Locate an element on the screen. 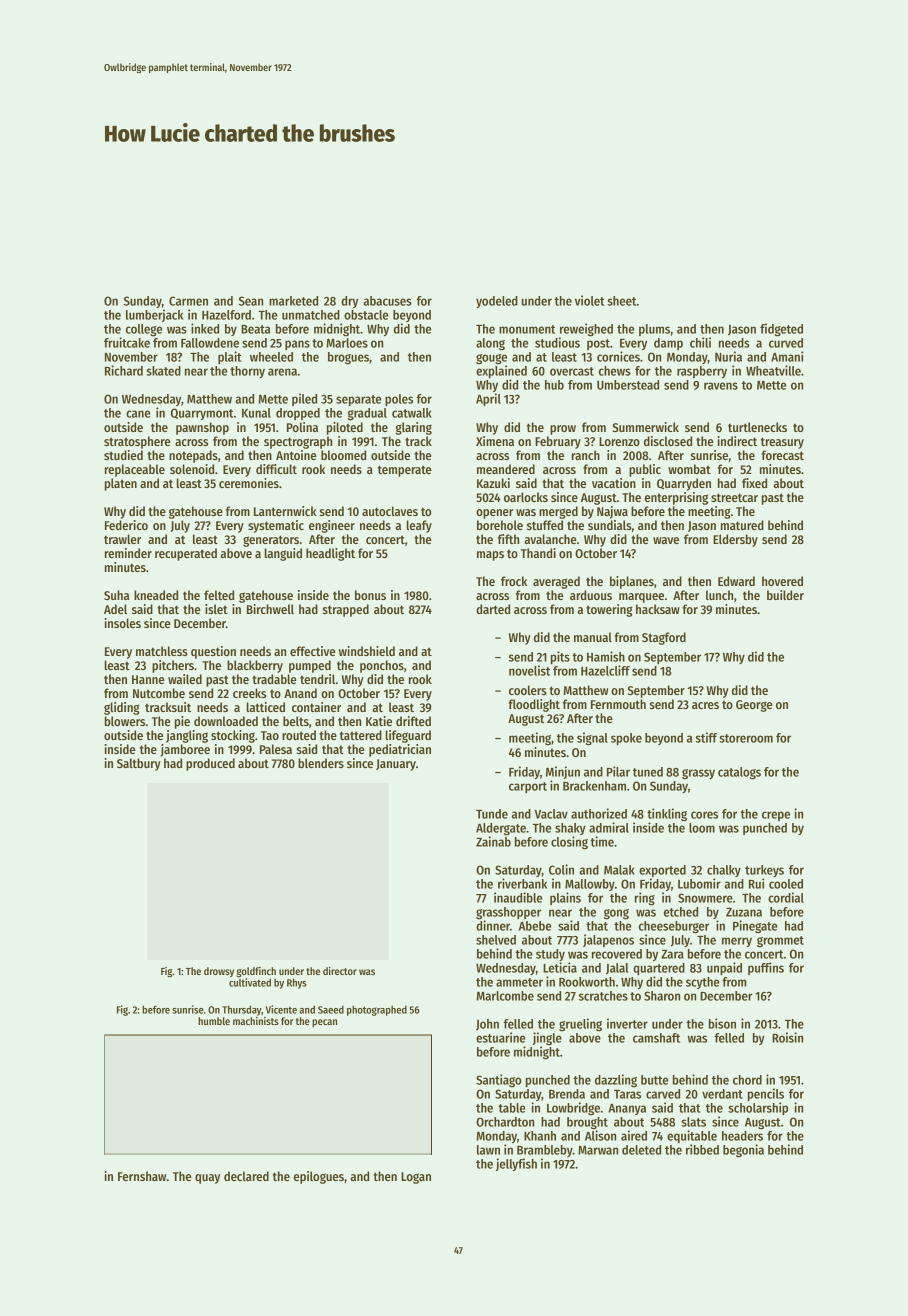  public is located at coordinates (645, 470).
